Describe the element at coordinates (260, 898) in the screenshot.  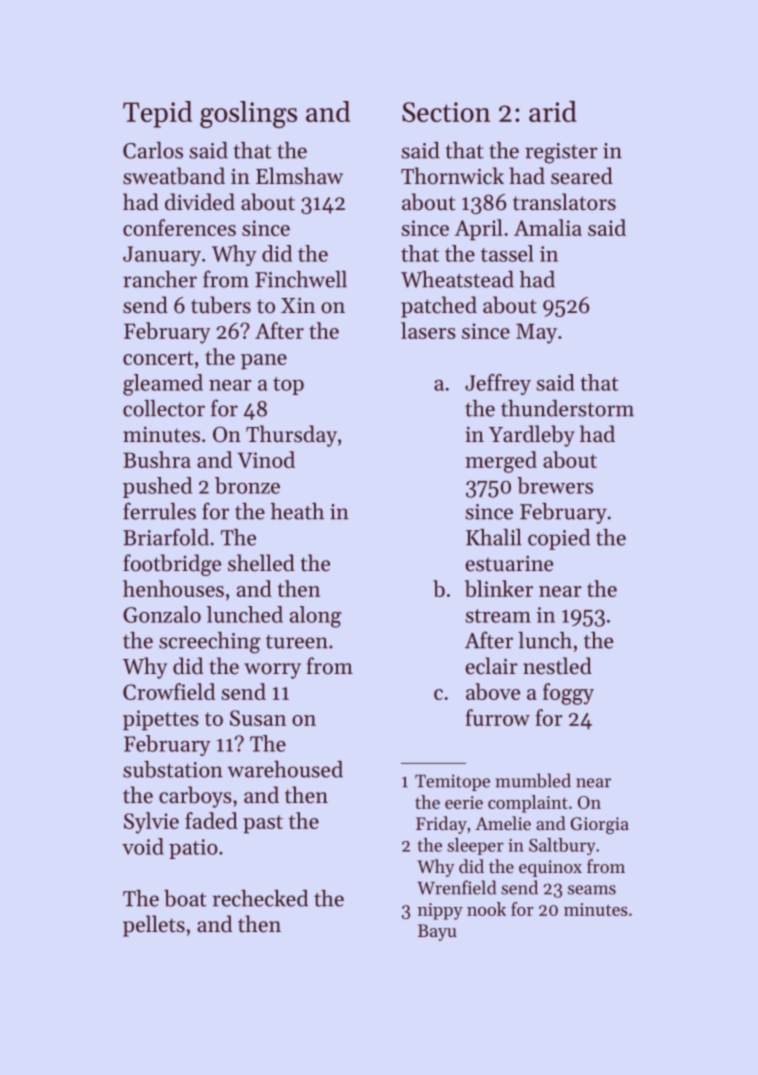
I see `rechecked` at that location.
